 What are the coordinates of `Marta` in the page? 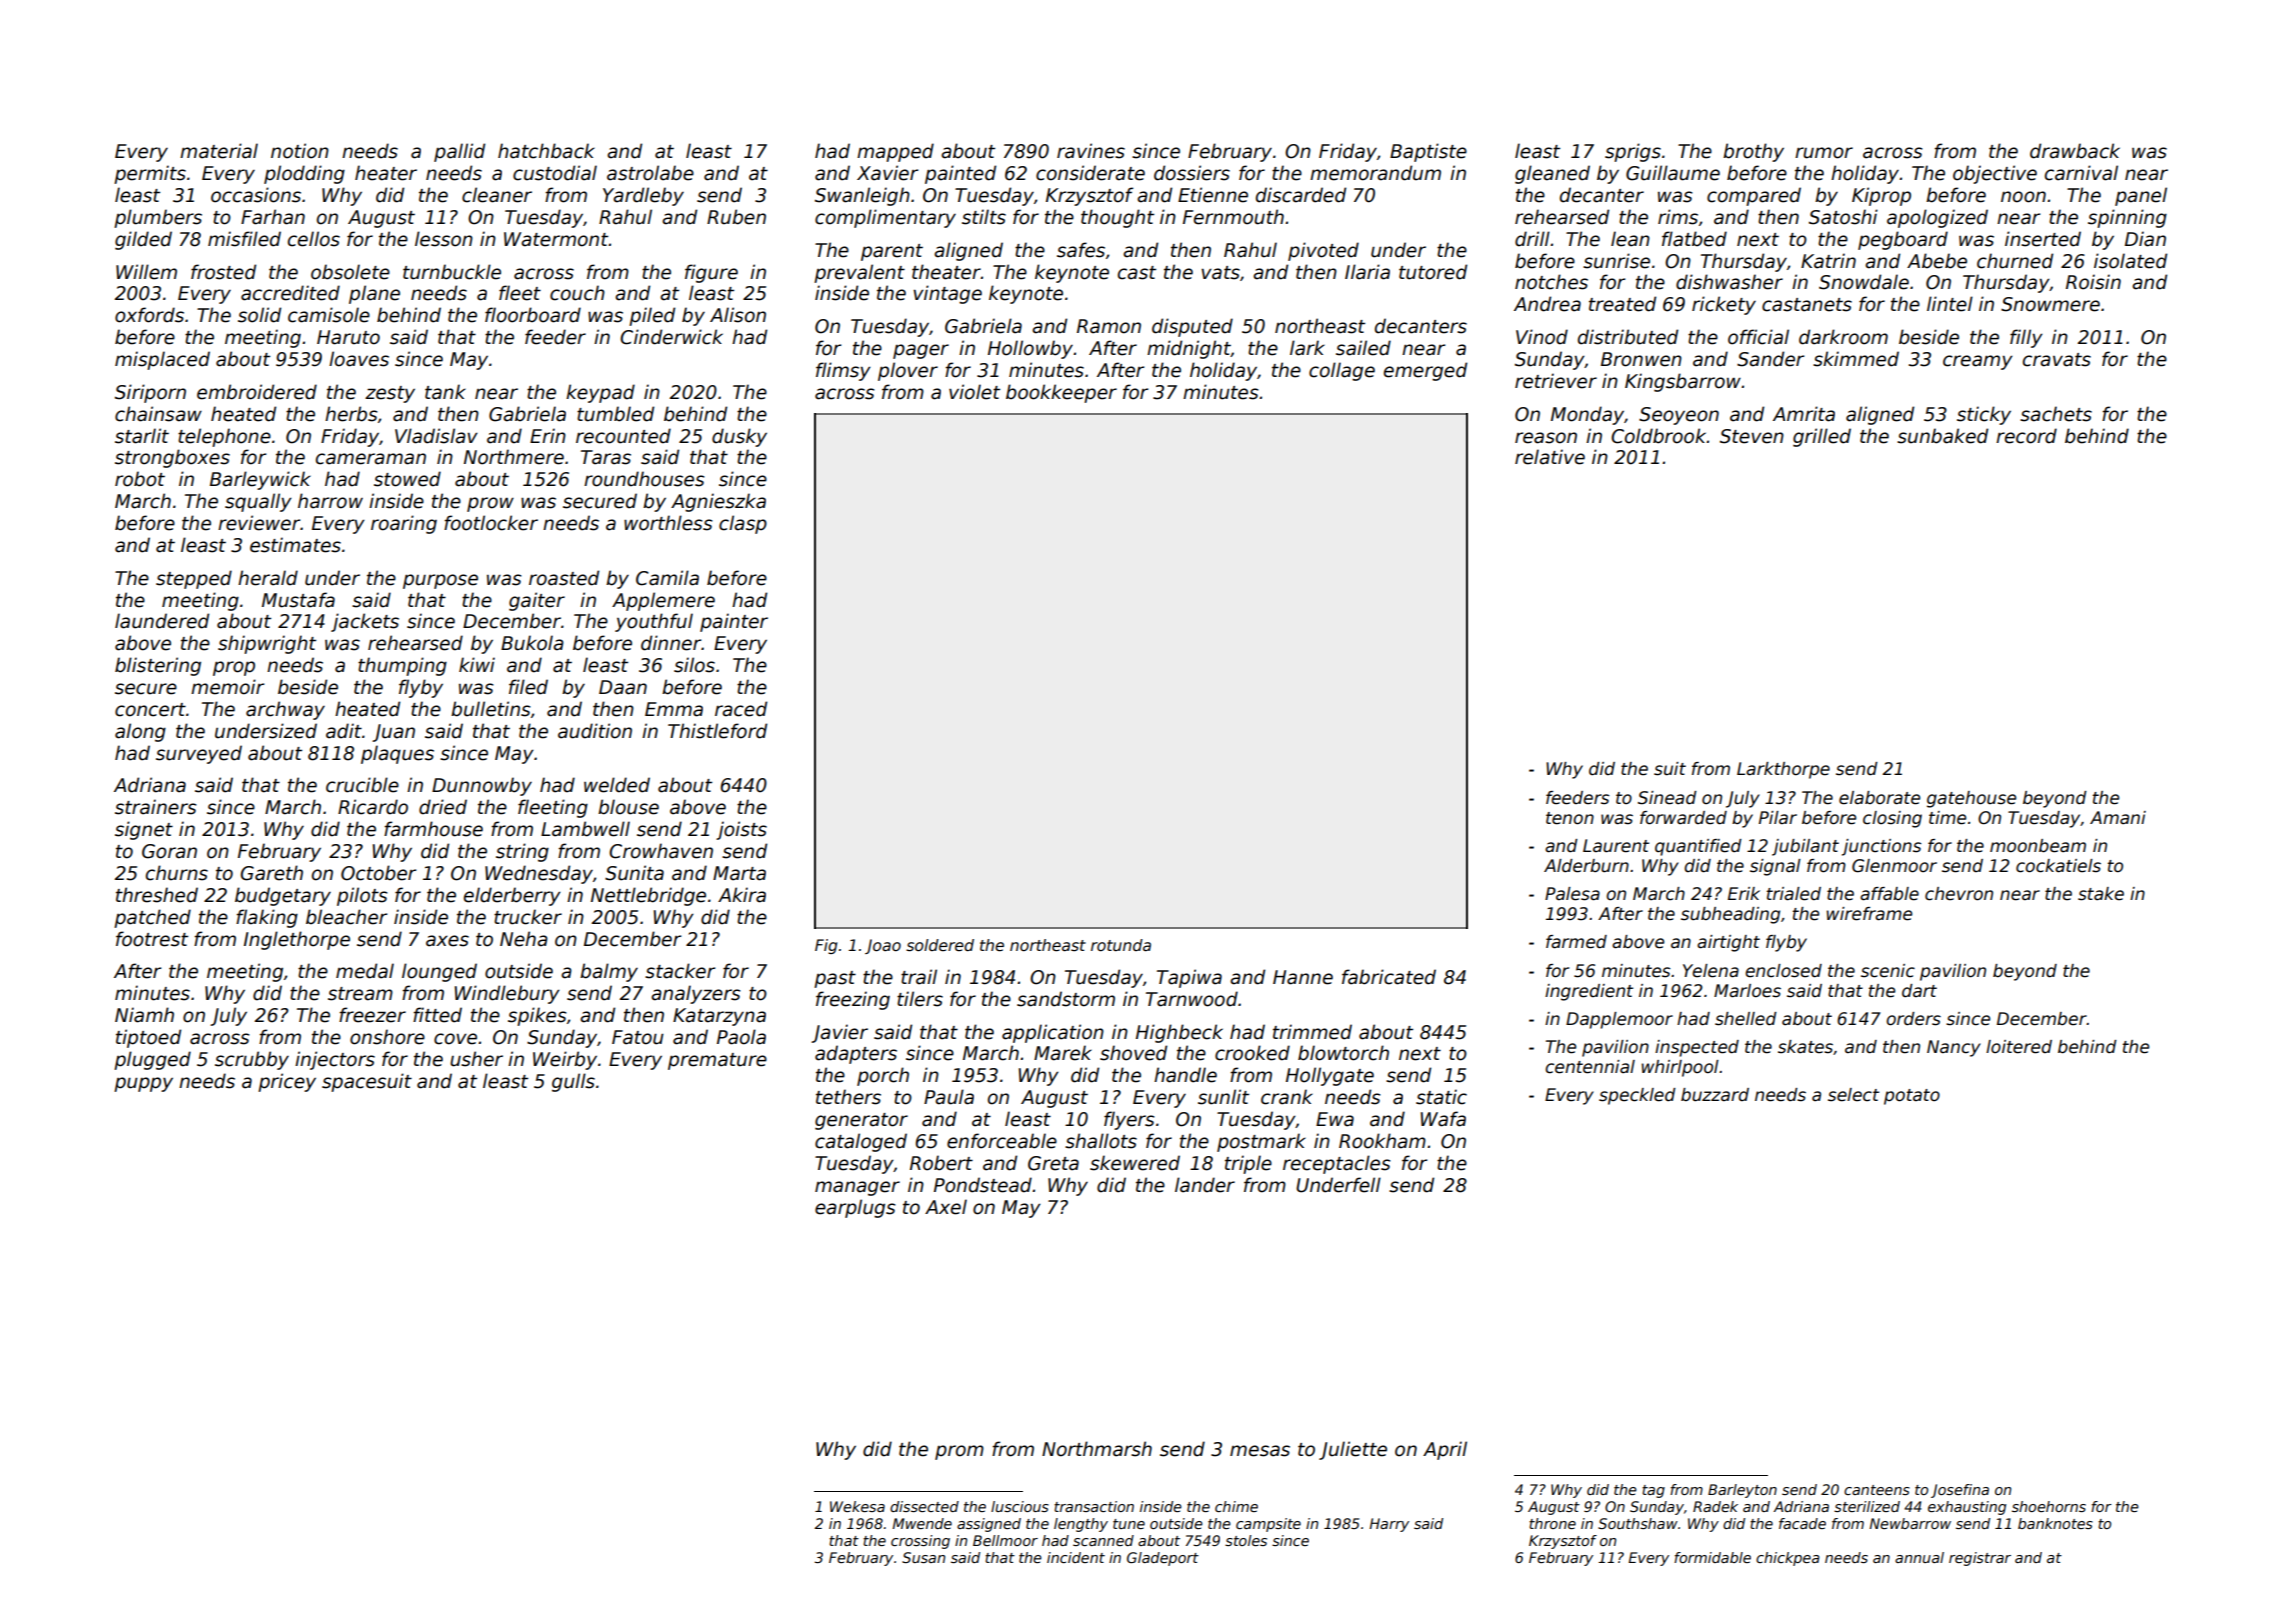 It's located at (739, 873).
